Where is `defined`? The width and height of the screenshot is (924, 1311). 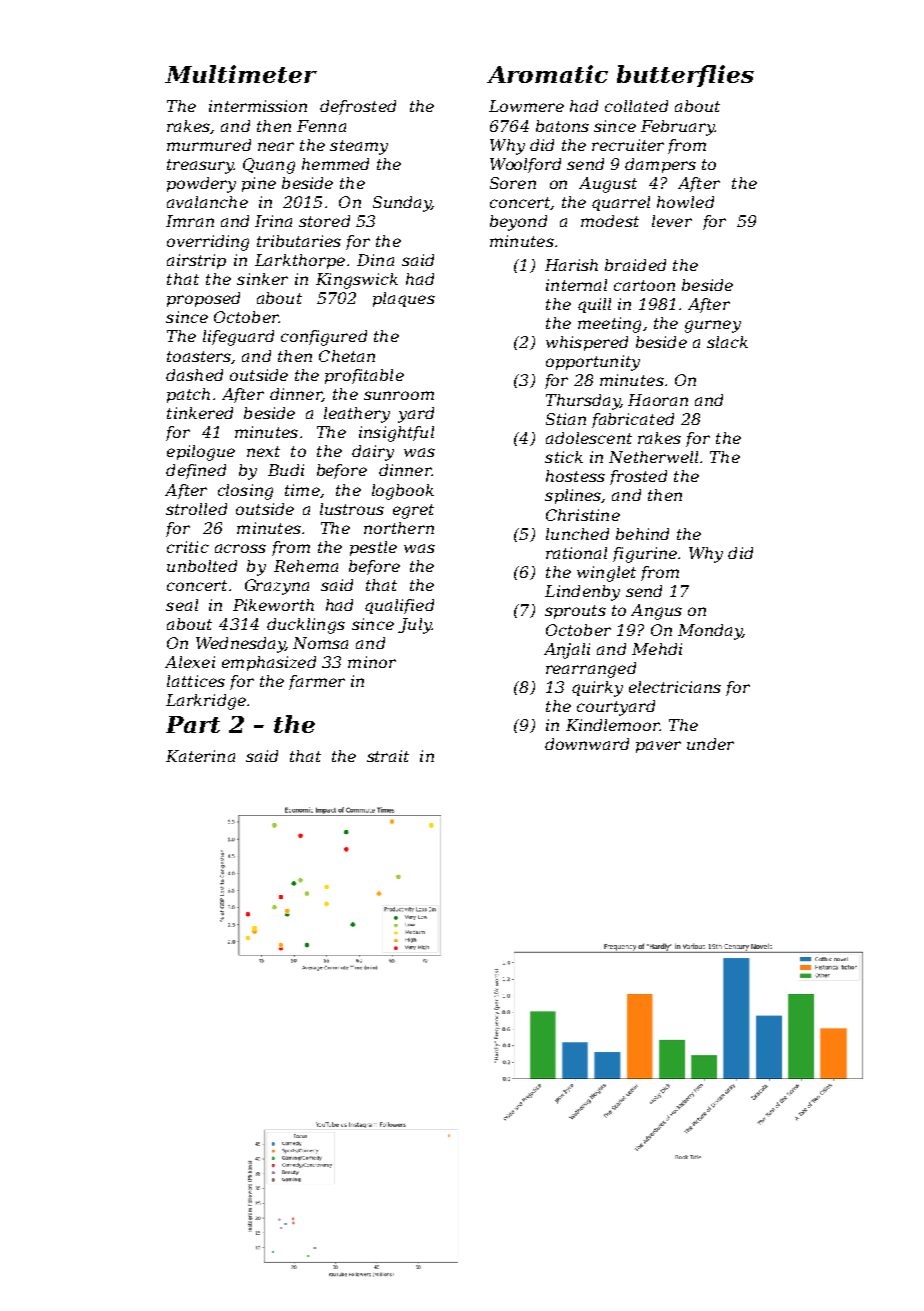 defined is located at coordinates (196, 471).
